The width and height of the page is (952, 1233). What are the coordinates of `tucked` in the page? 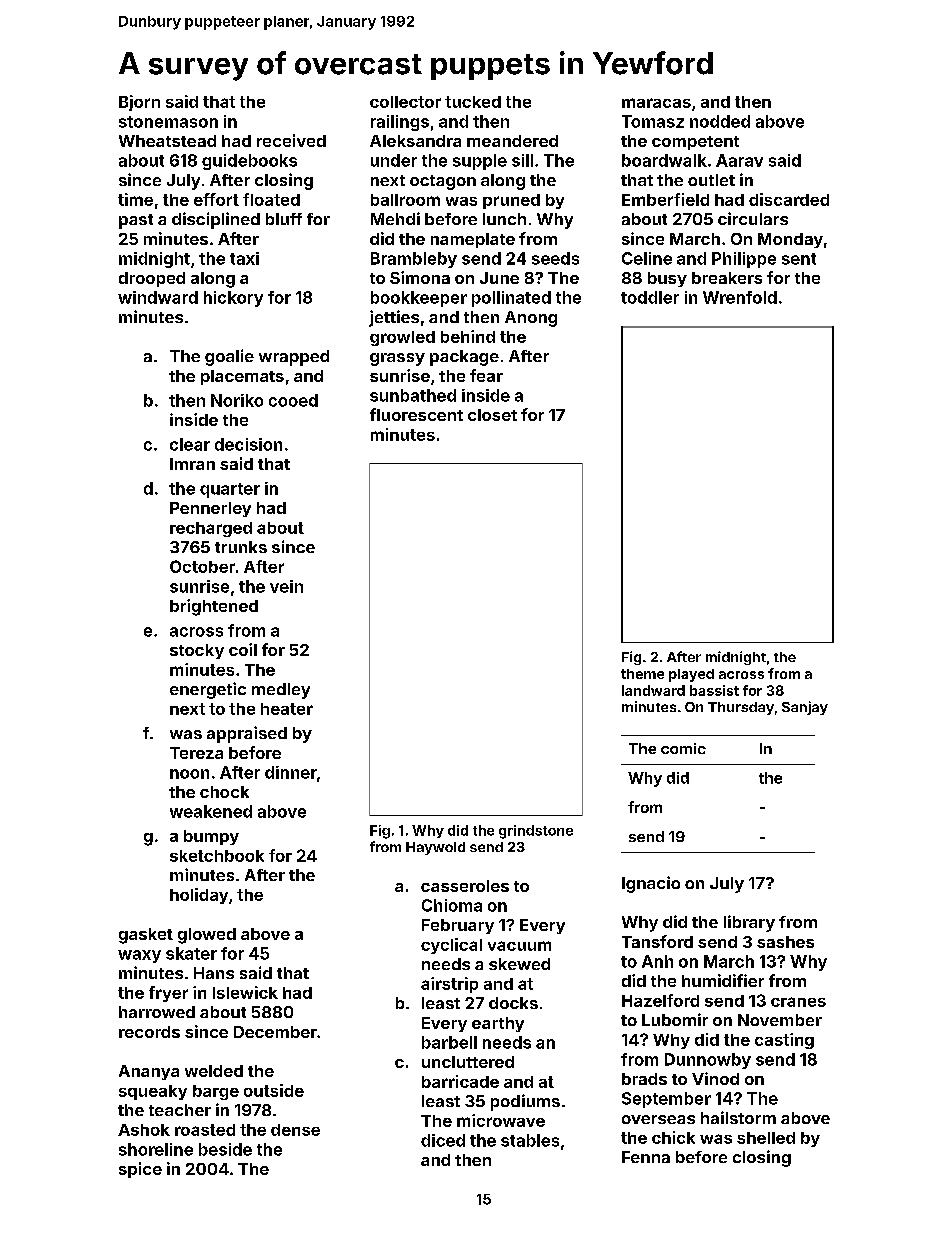 It's located at (473, 102).
